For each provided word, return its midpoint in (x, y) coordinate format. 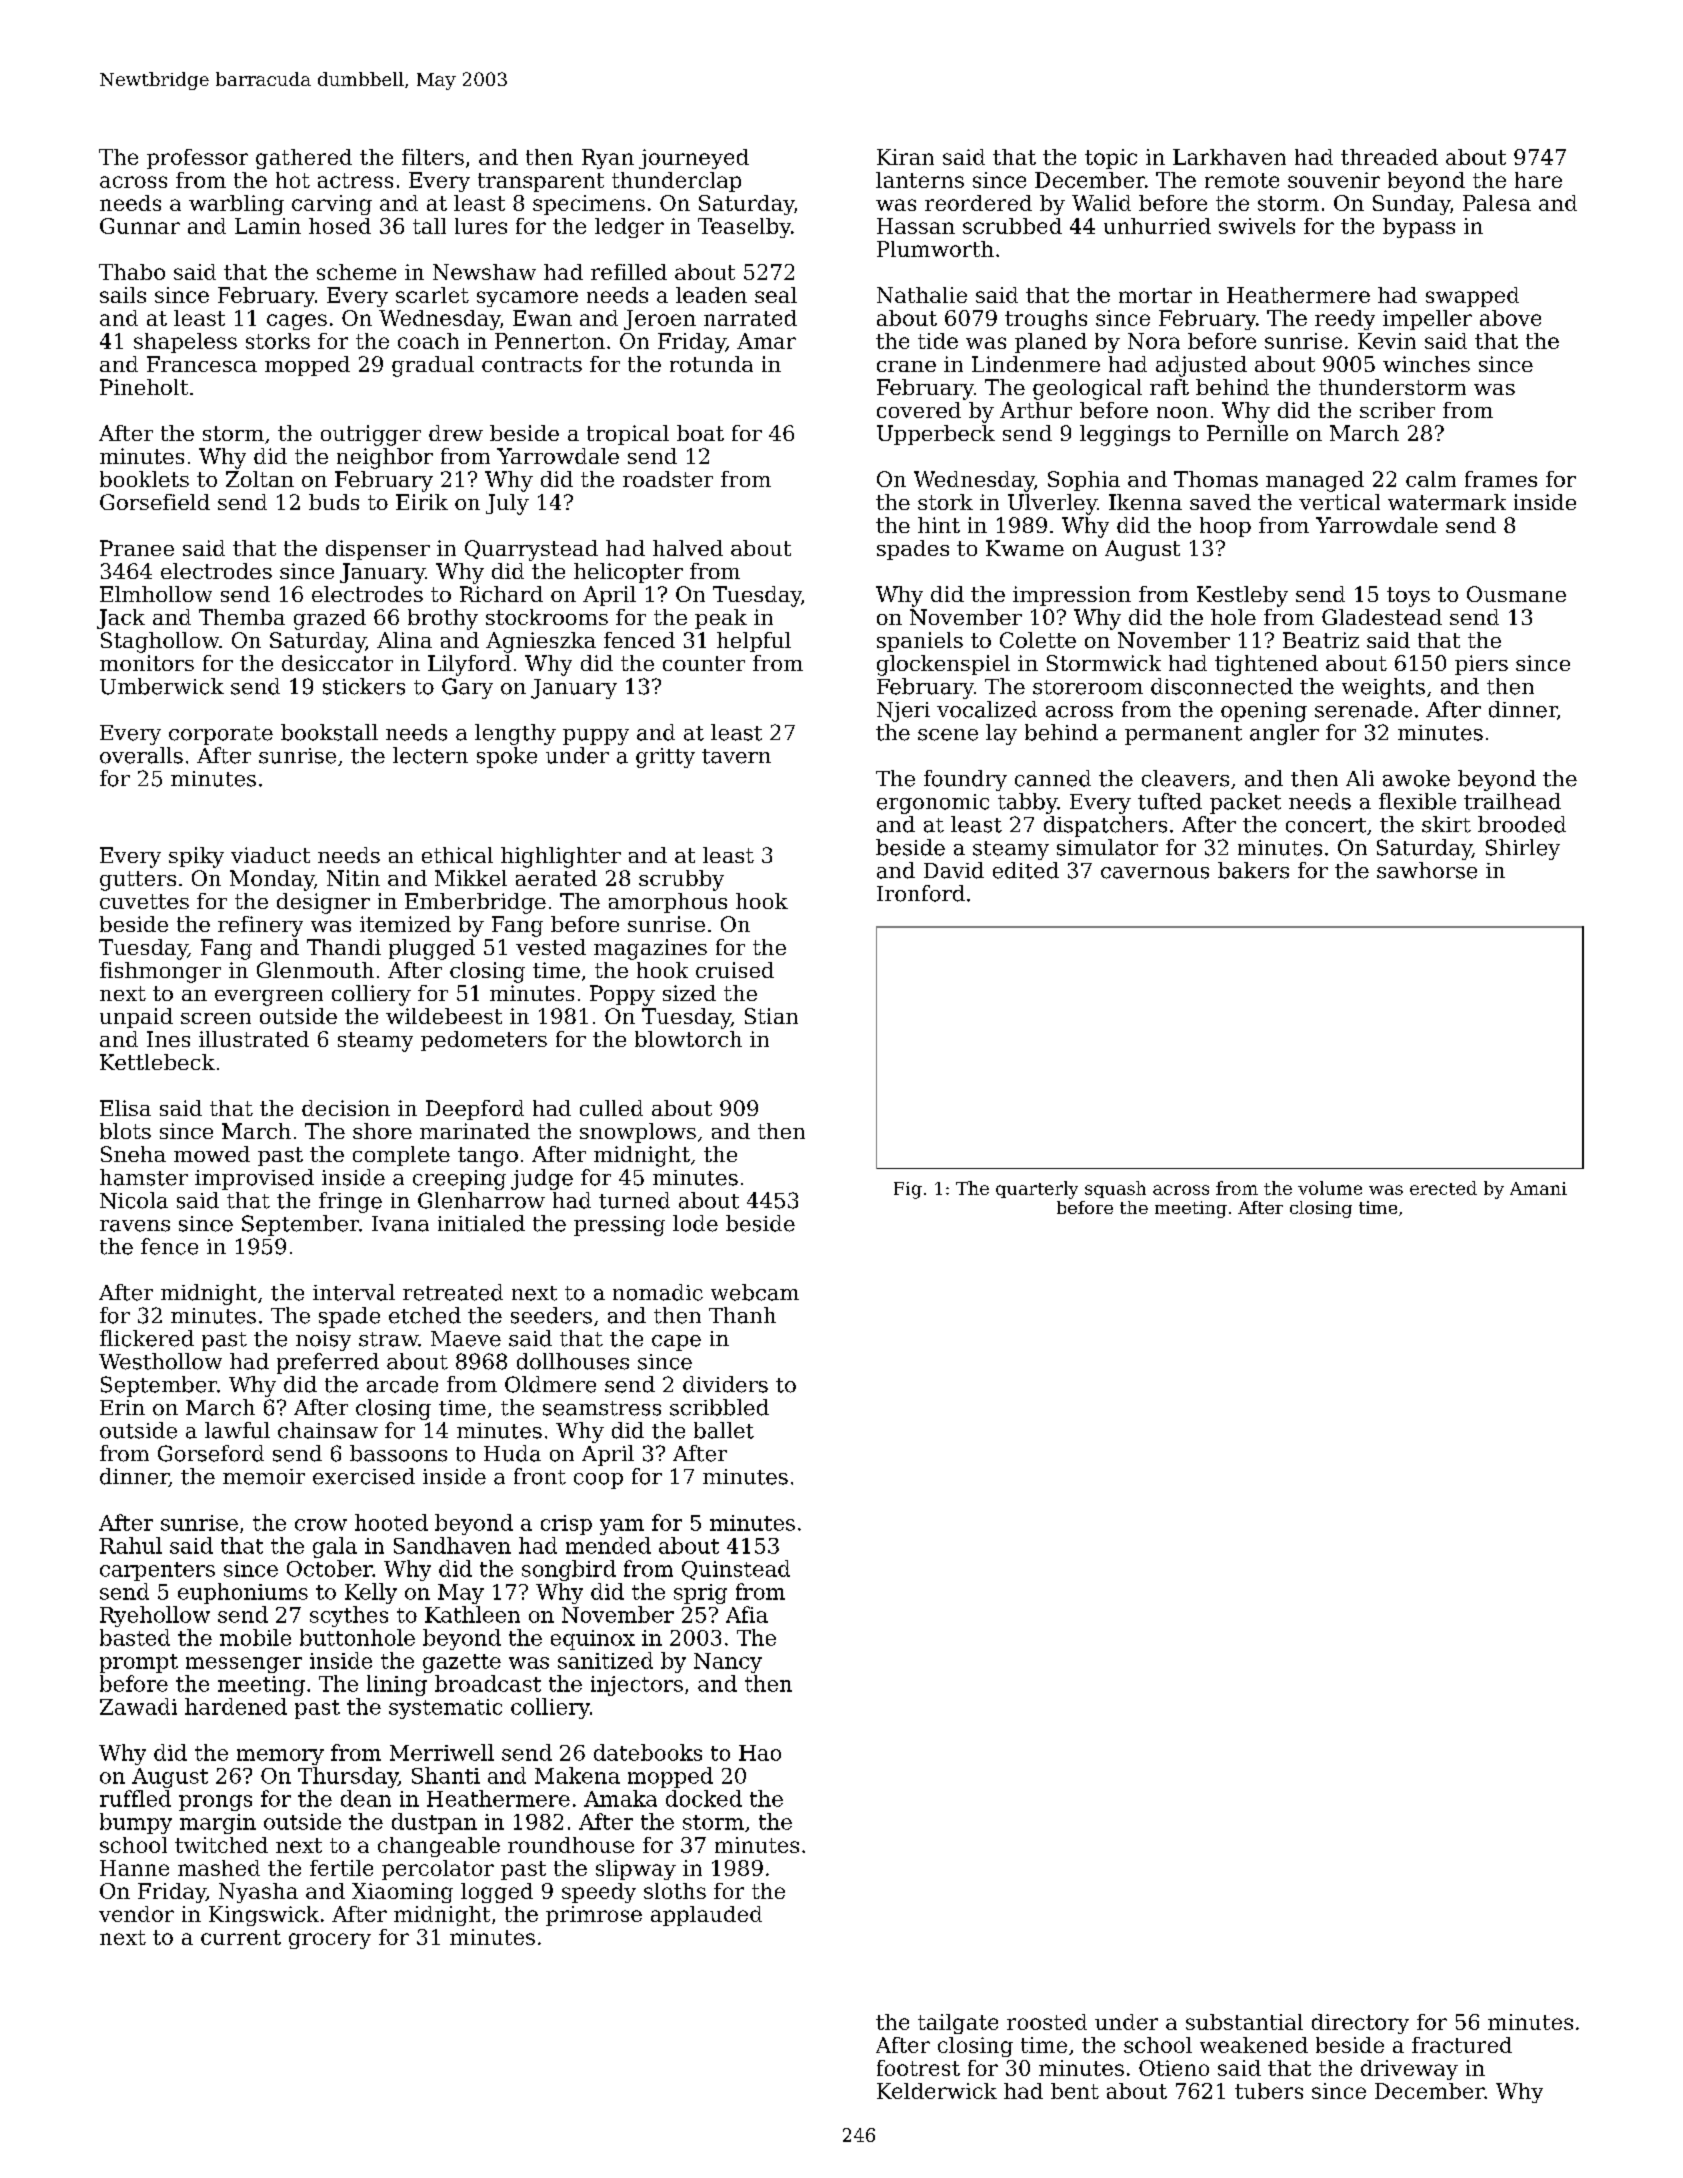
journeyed (694, 159)
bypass (1419, 228)
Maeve (466, 1339)
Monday (272, 880)
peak (721, 619)
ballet (724, 1430)
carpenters (157, 1571)
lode (695, 1223)
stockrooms (547, 617)
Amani (1538, 1188)
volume (1330, 1188)
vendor (136, 1914)
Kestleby (1242, 596)
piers (1481, 665)
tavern (736, 756)
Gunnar (140, 226)
